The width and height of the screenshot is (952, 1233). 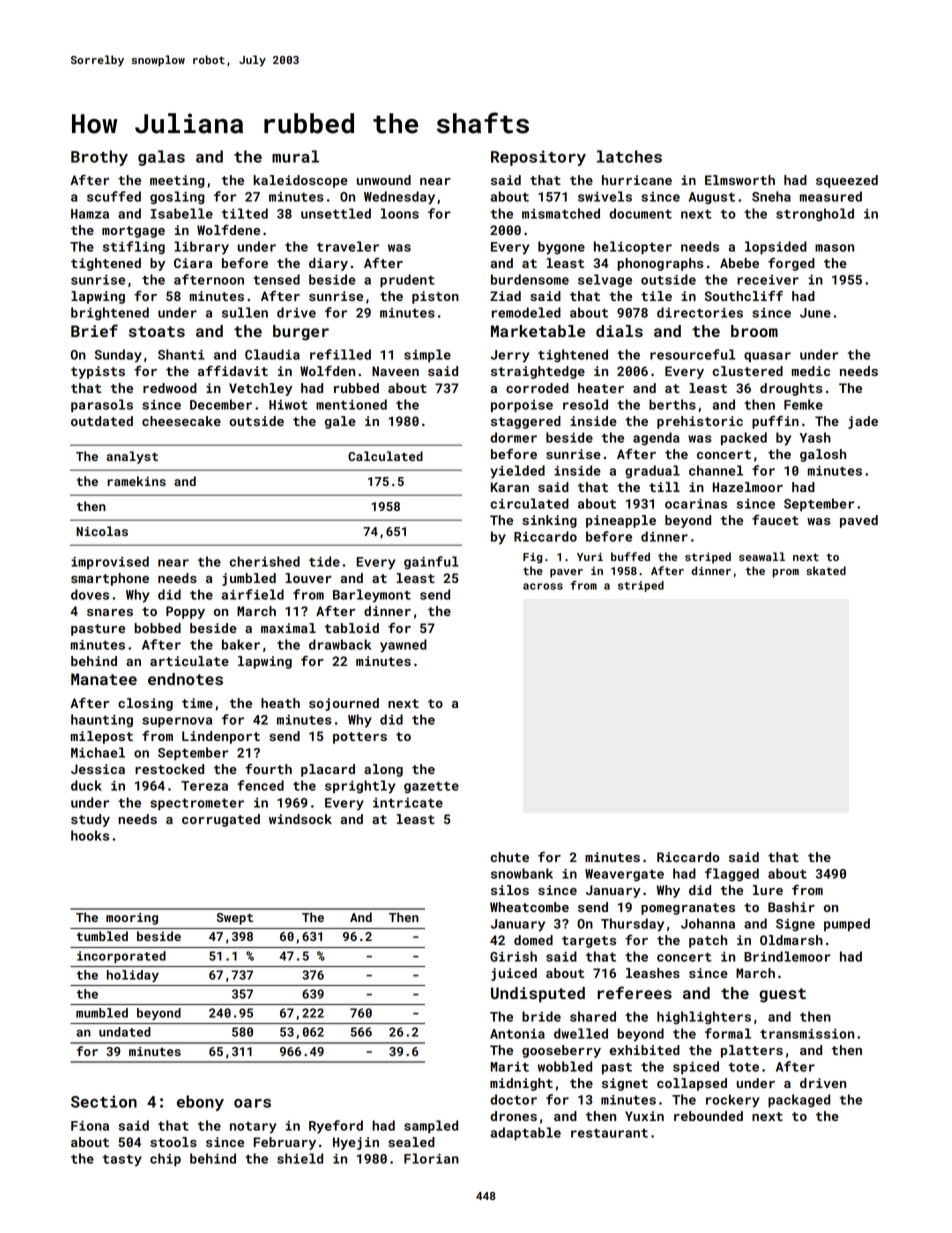 What do you see at coordinates (384, 180) in the screenshot?
I see `unwound` at bounding box center [384, 180].
